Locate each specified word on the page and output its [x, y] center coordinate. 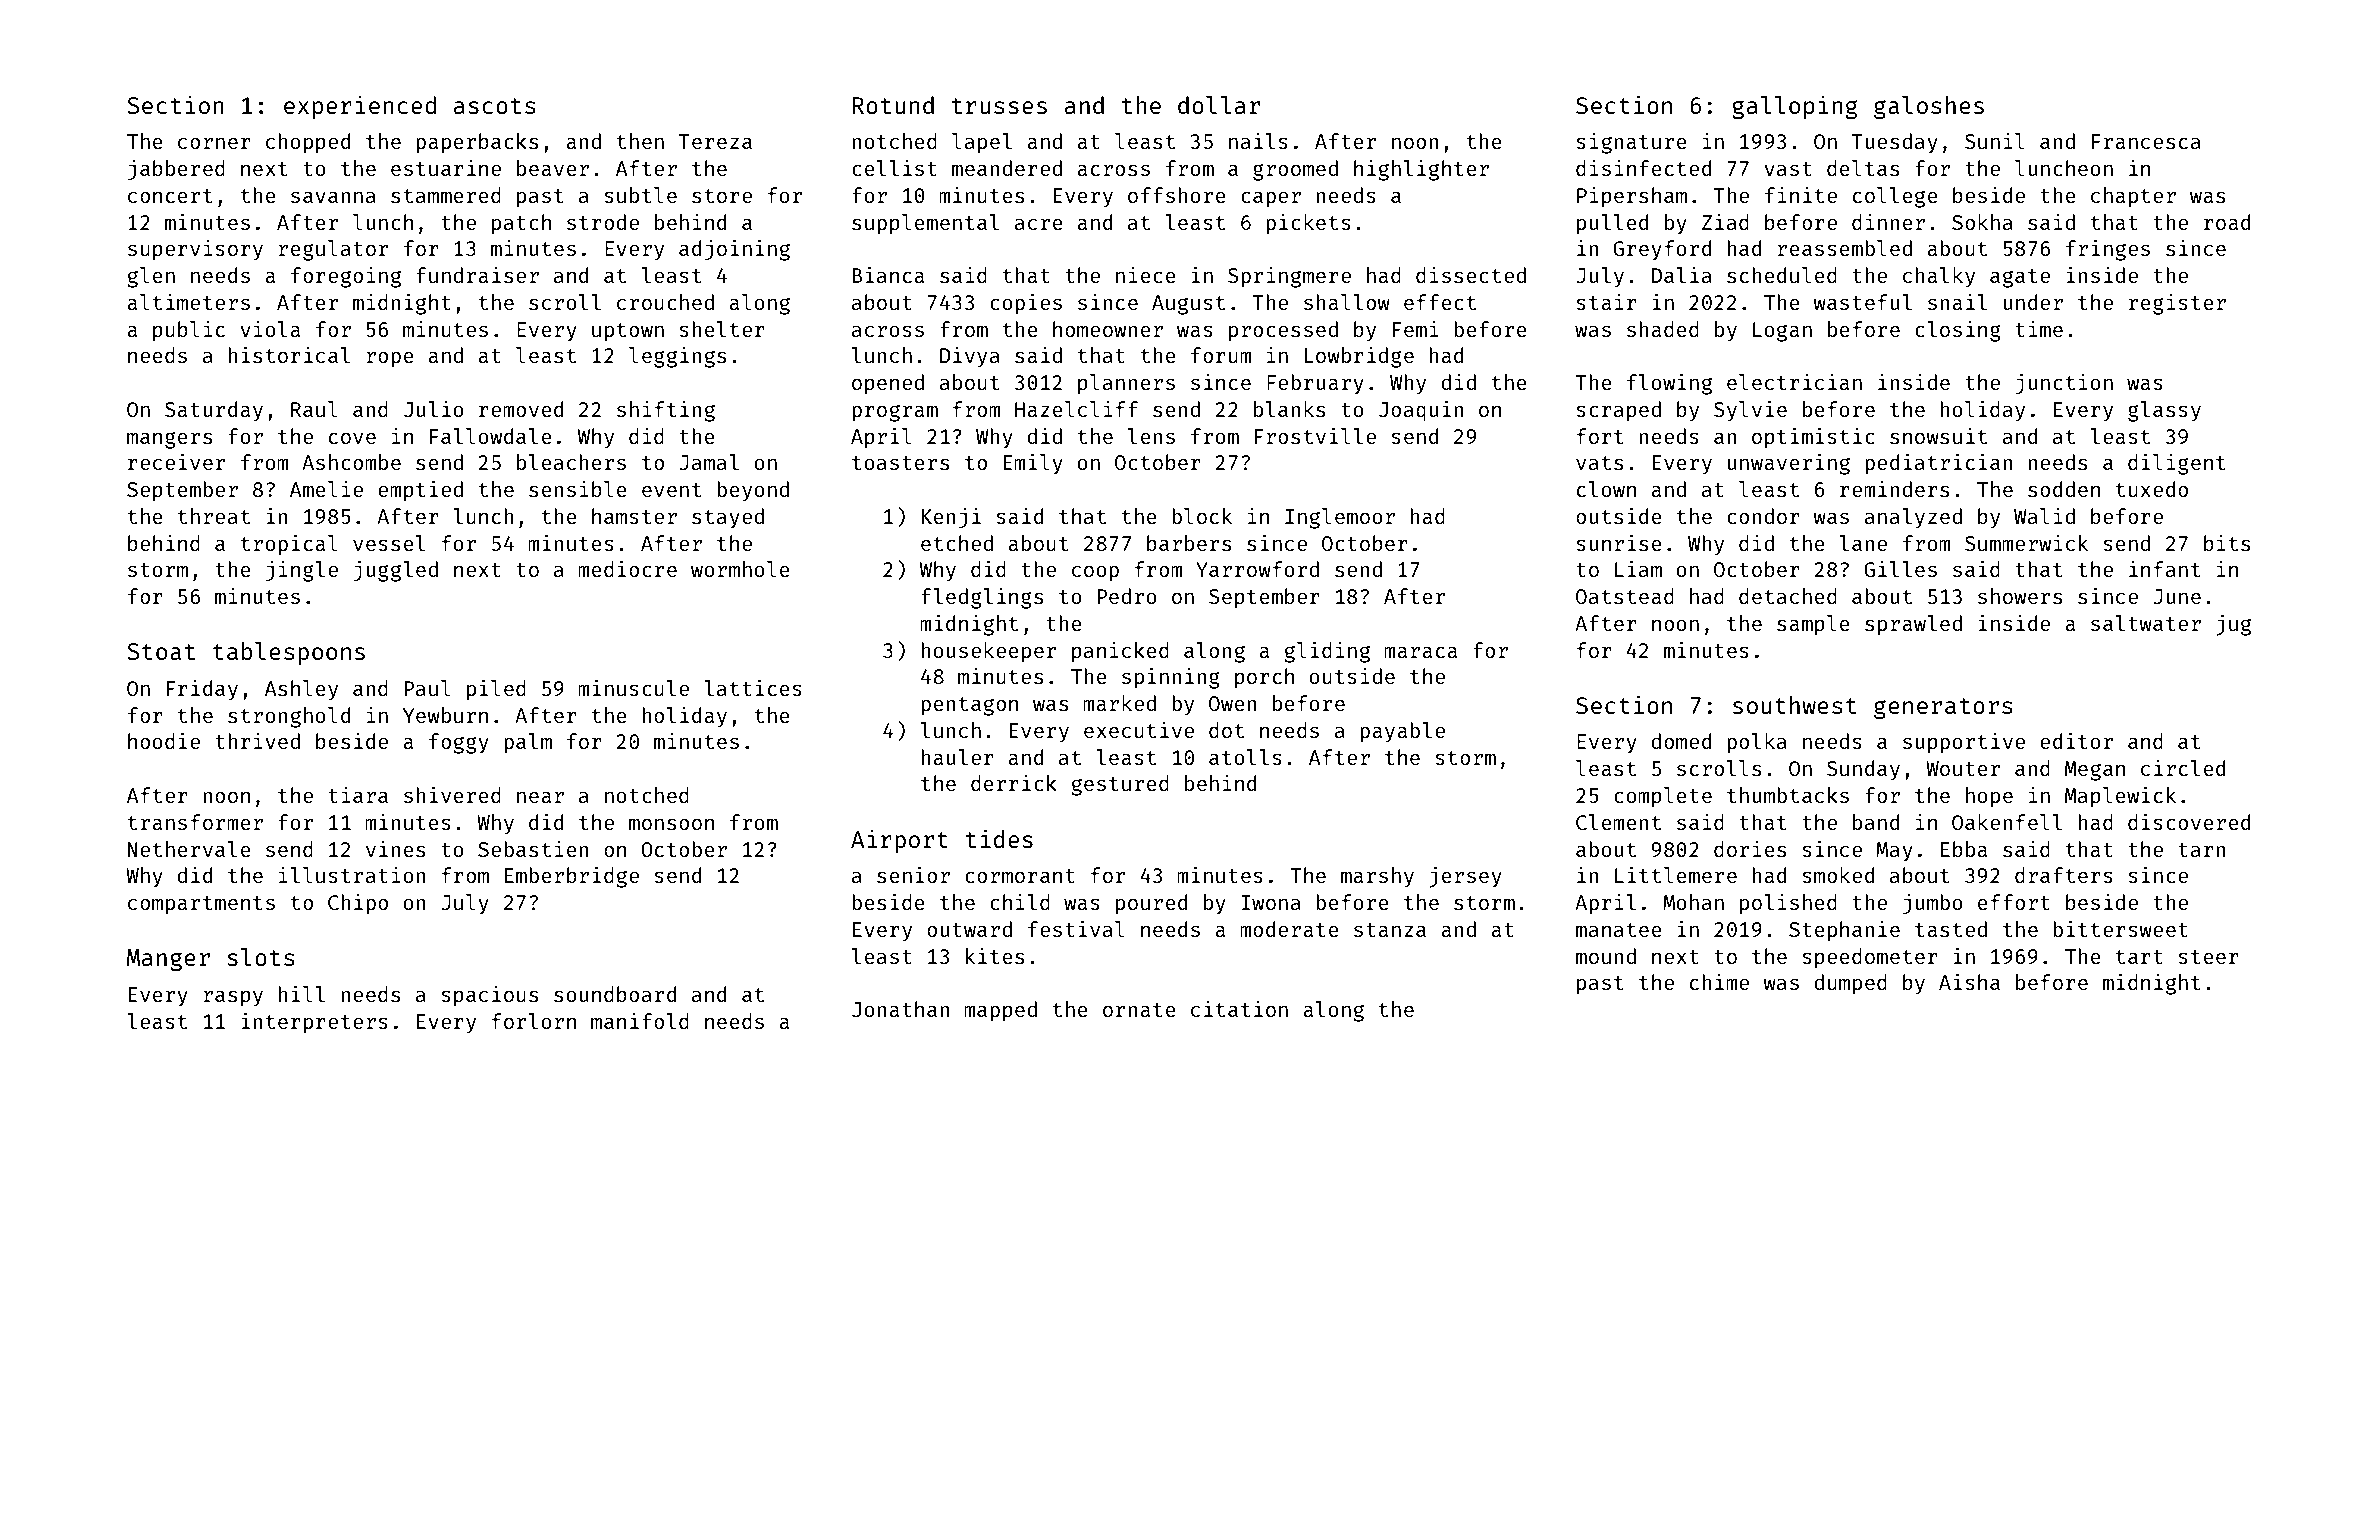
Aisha [1969, 981]
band [1876, 822]
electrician [1794, 381]
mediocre [627, 568]
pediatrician [1938, 464]
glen [151, 277]
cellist [894, 167]
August [1188, 305]
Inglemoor [1340, 518]
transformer [195, 822]
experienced [360, 107]
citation [1239, 1008]
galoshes [1929, 107]
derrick [1014, 782]
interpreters [315, 1023]
